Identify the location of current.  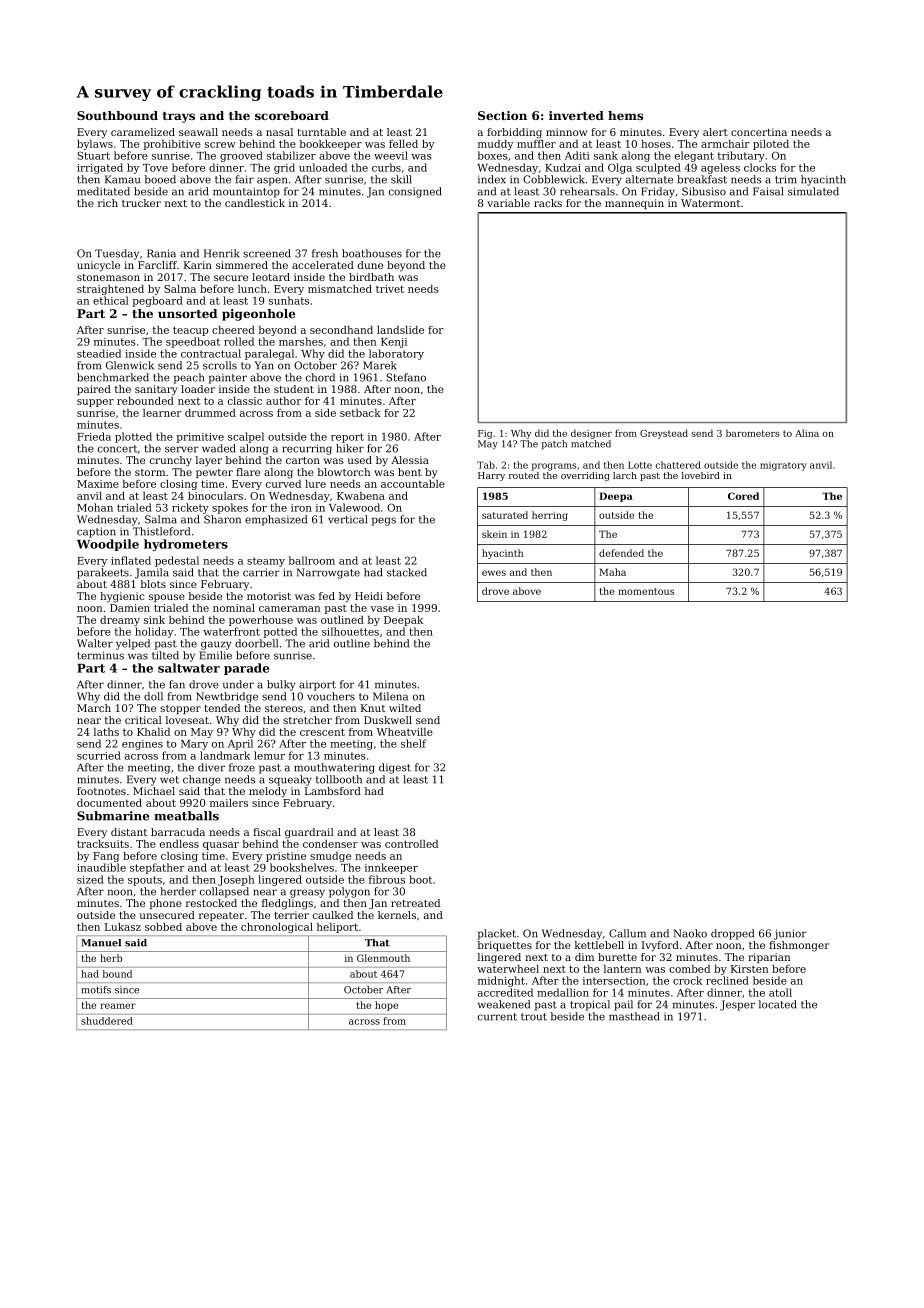
(497, 1017).
